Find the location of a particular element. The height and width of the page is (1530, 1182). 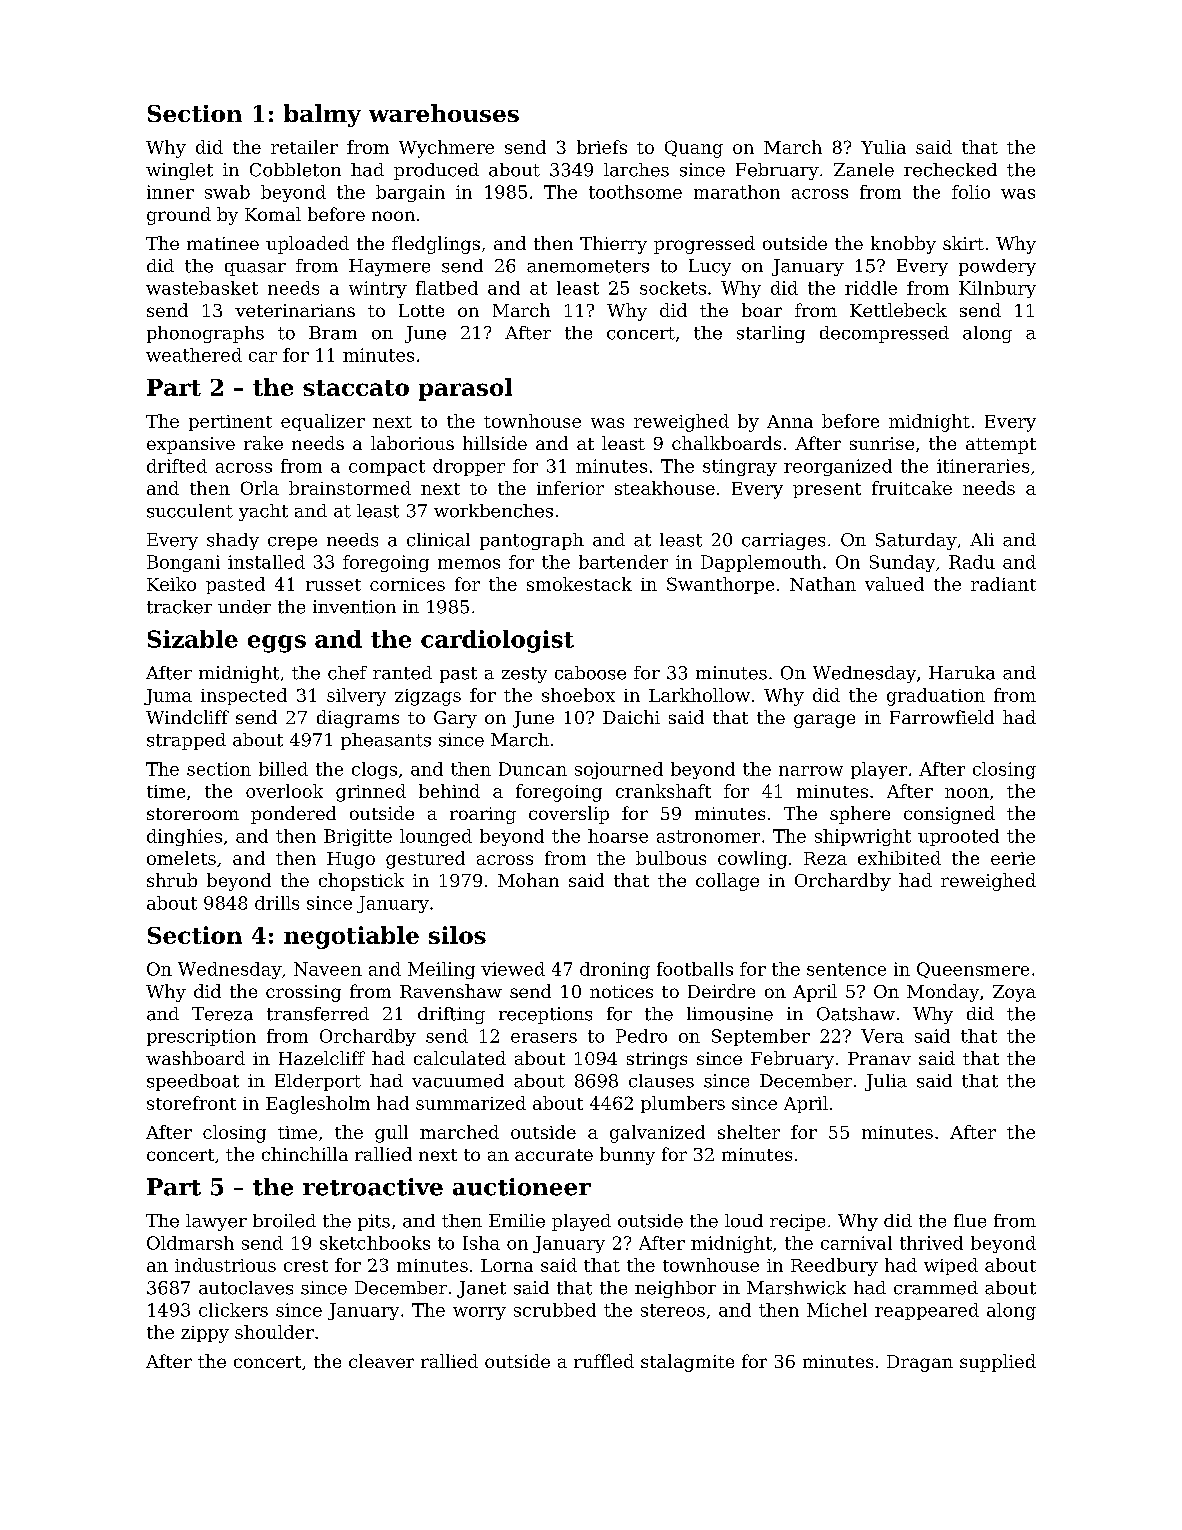

retailer is located at coordinates (304, 147).
